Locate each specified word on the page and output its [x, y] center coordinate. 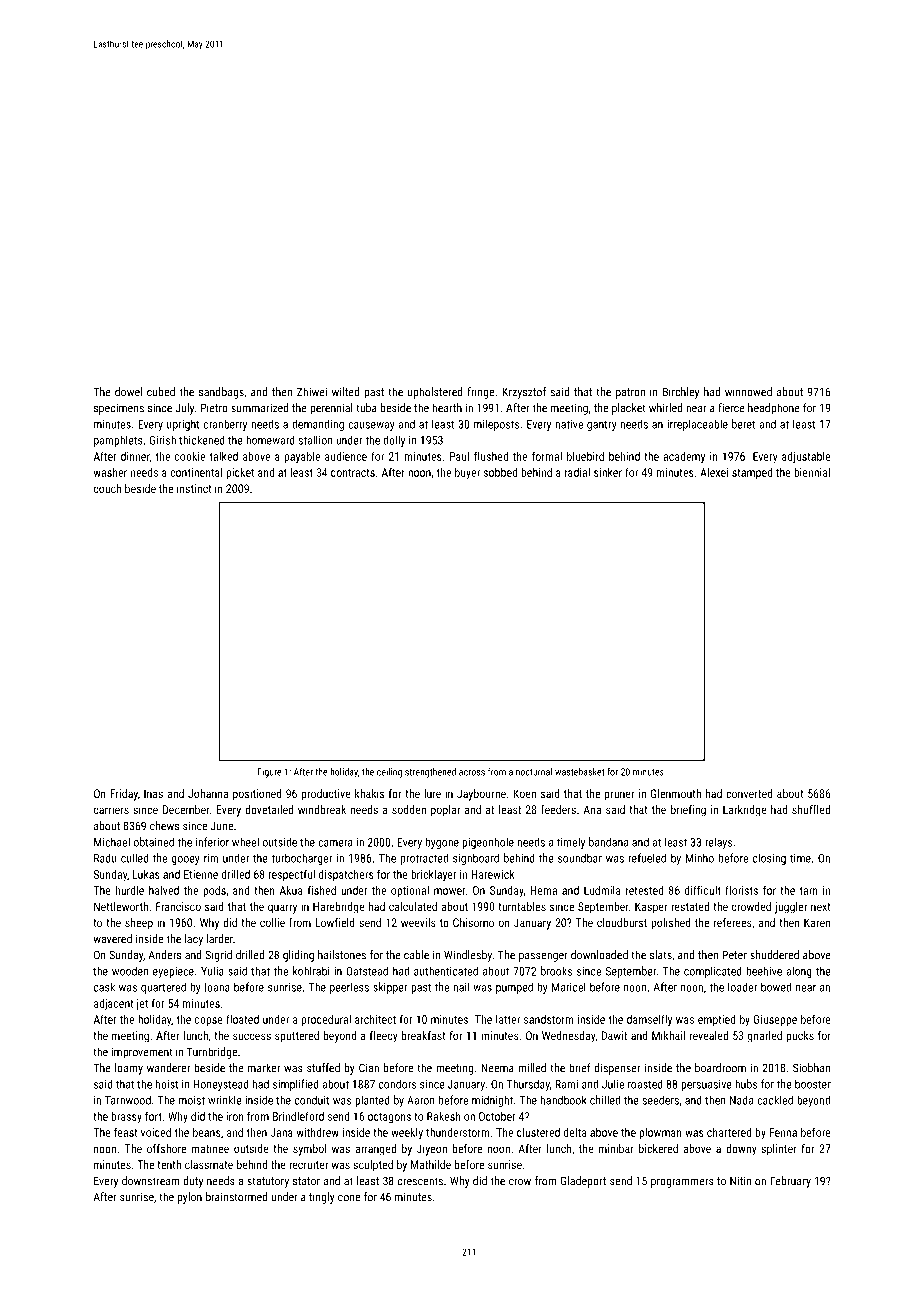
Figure [270, 773]
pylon [190, 1198]
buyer [467, 473]
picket [240, 473]
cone [349, 1198]
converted [749, 793]
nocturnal [534, 772]
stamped [752, 473]
